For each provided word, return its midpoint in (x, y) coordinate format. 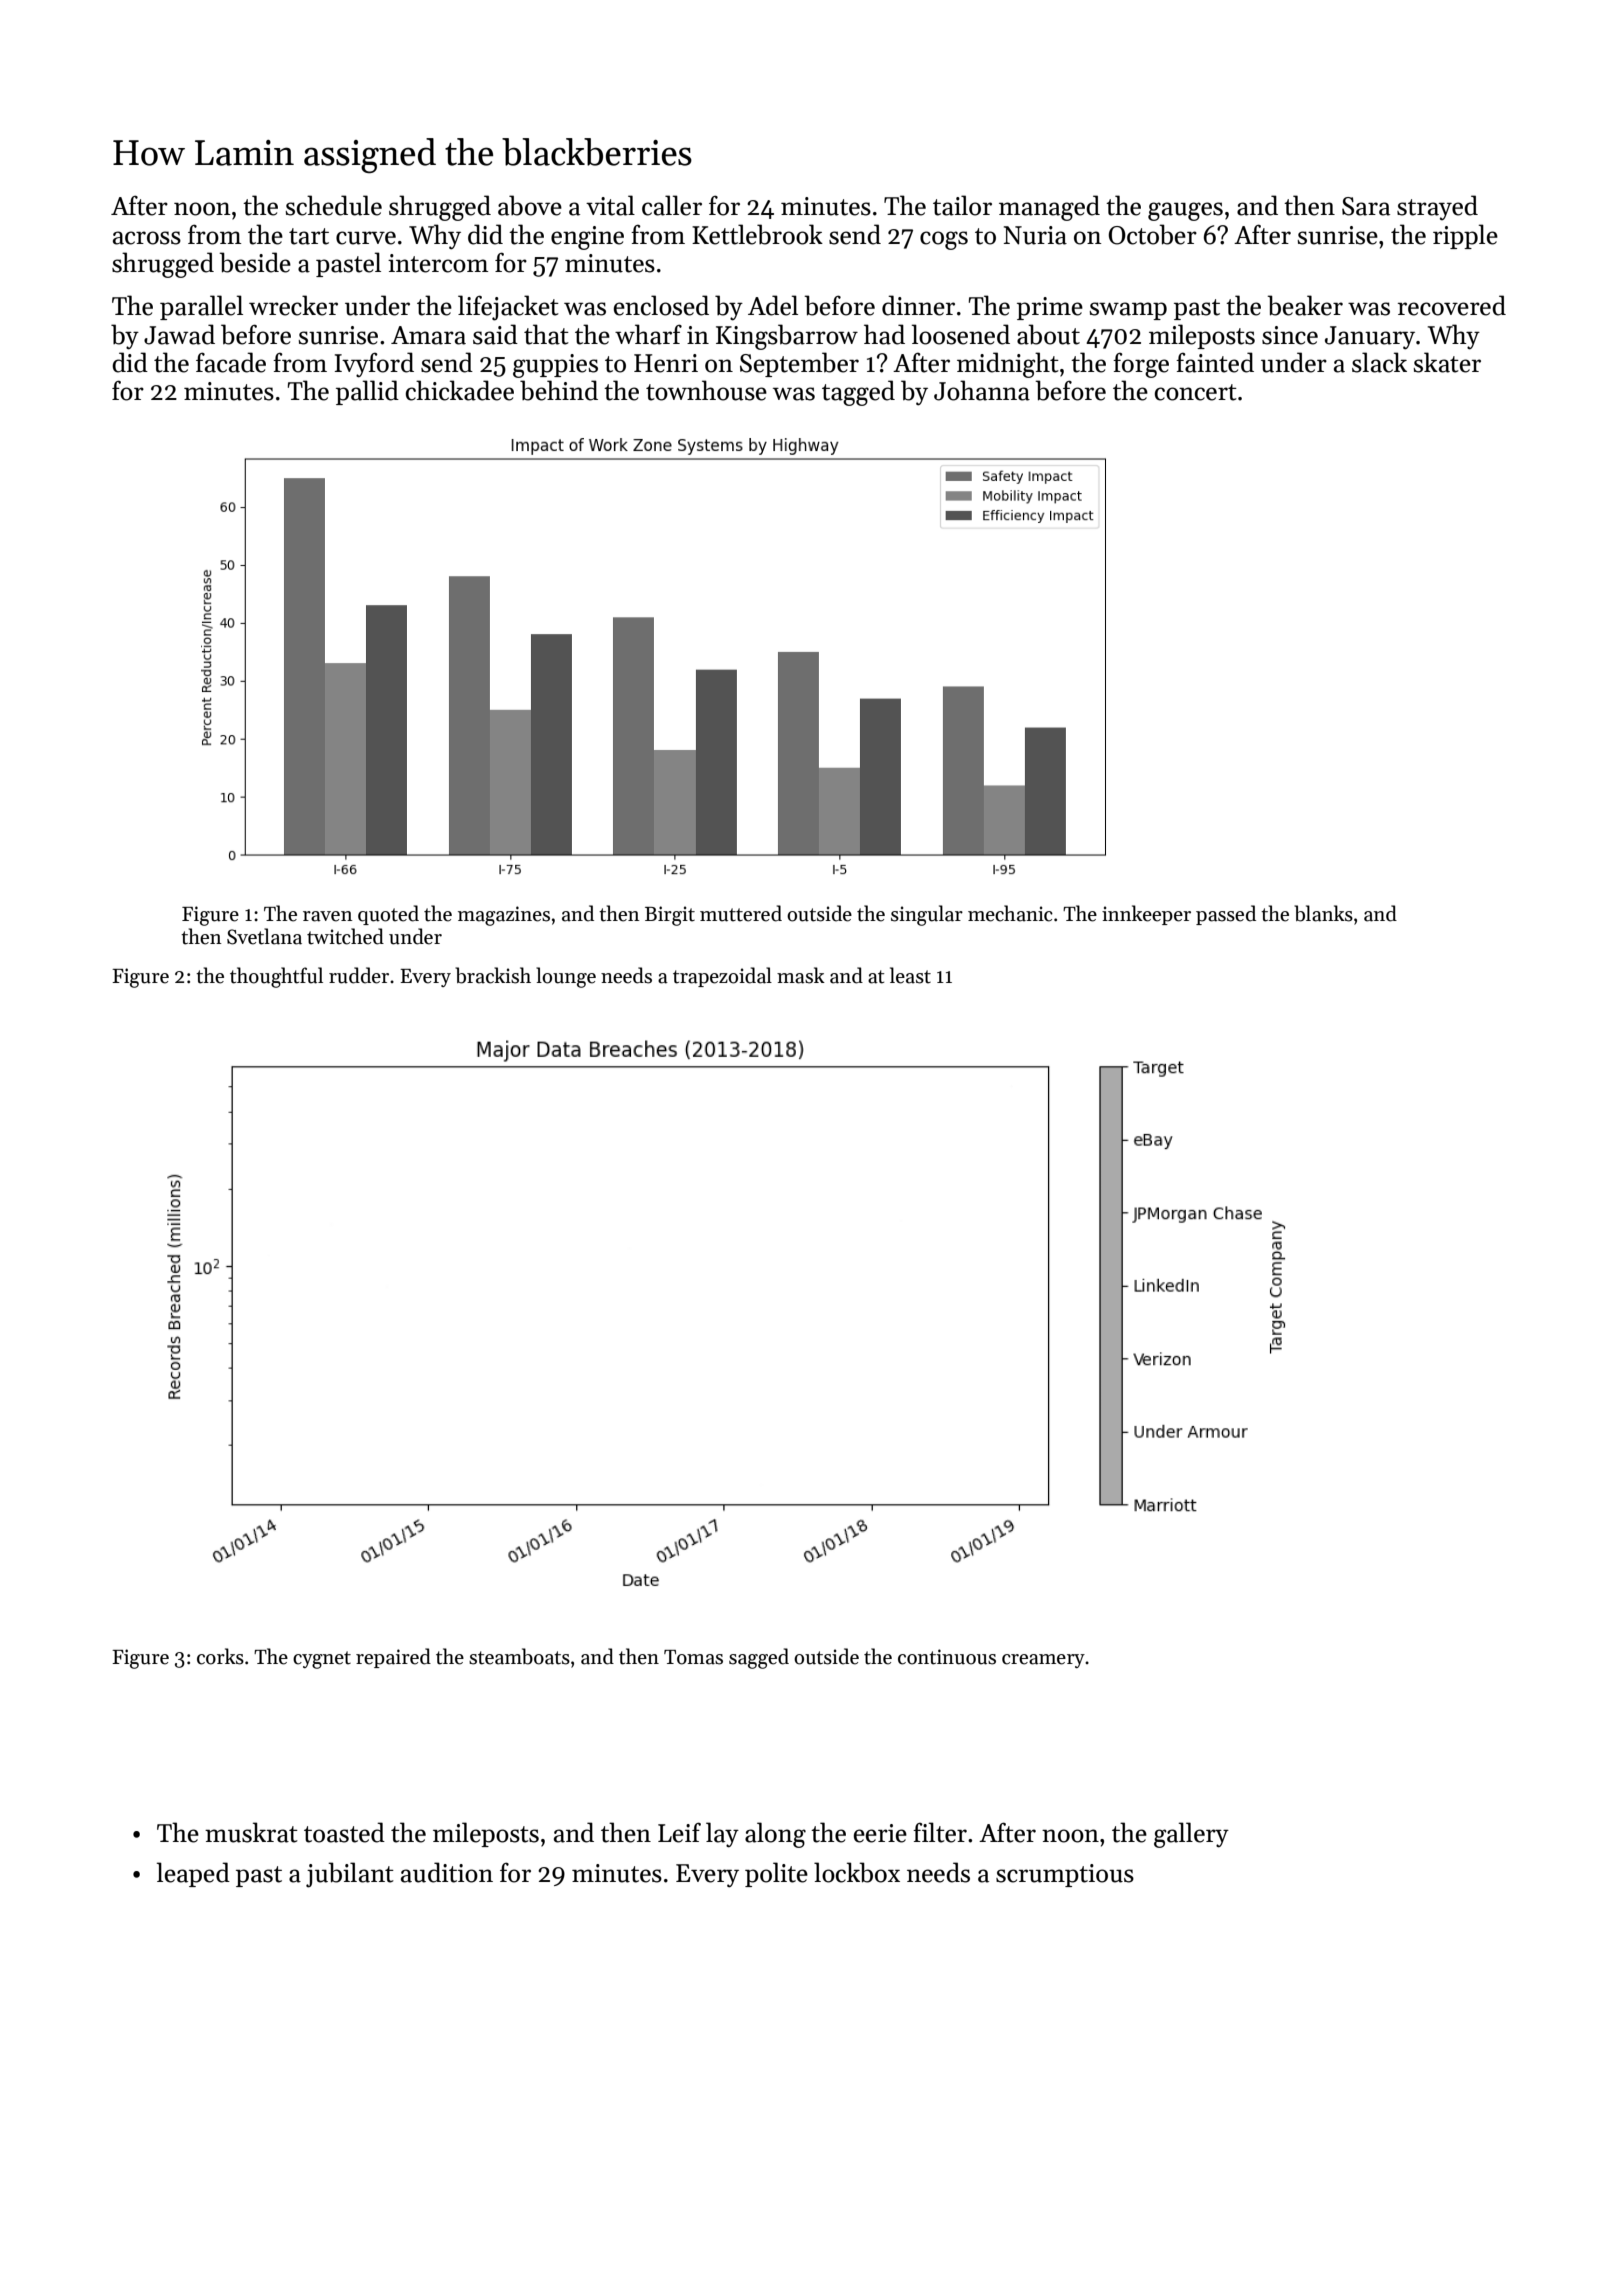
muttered (741, 913)
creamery (1043, 1661)
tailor (962, 205)
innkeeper (1146, 915)
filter (940, 1832)
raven (328, 916)
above (530, 205)
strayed (1437, 207)
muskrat (251, 1832)
